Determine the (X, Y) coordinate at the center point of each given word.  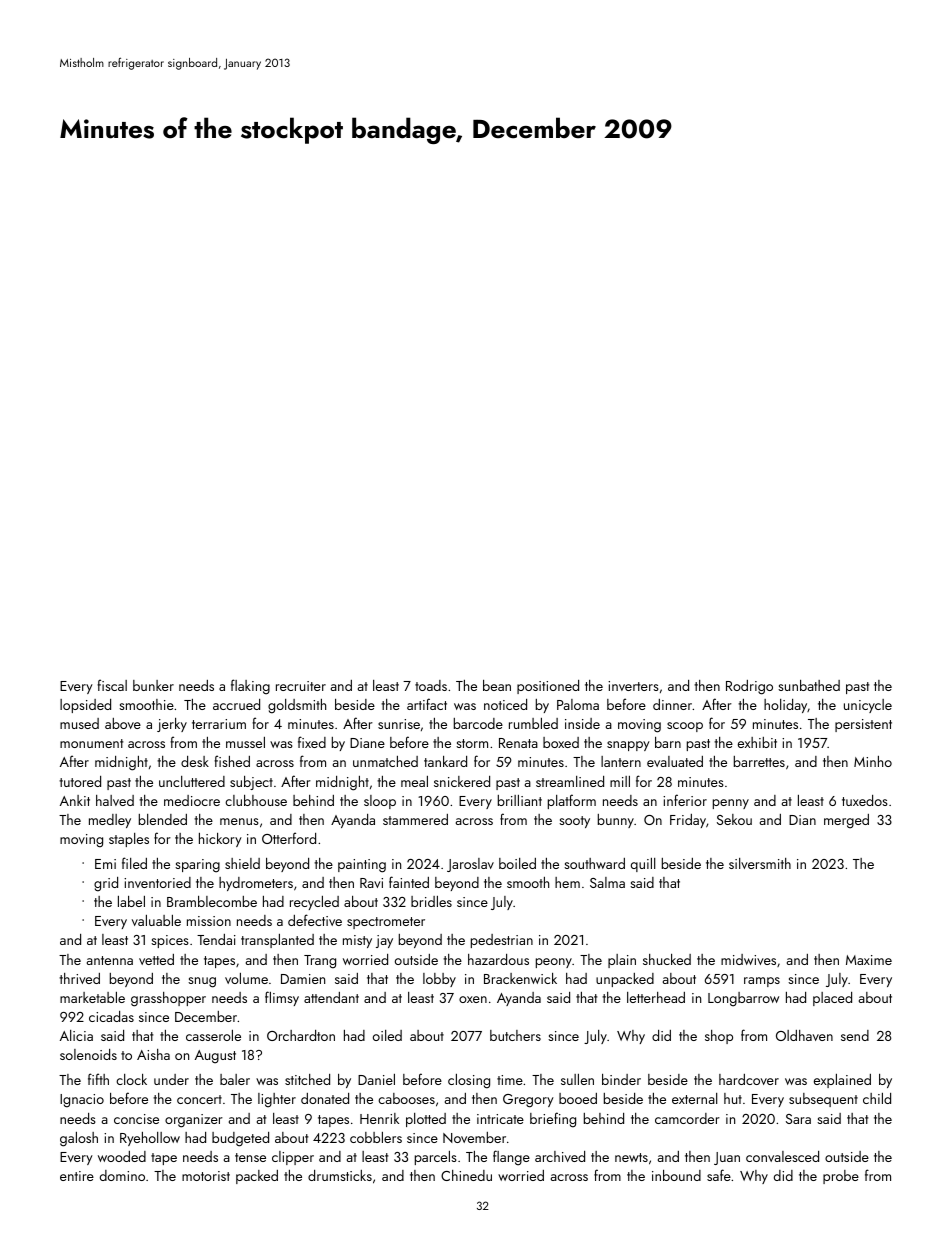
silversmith (760, 863)
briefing (553, 1120)
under (171, 1079)
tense (250, 1157)
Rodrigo (749, 687)
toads (431, 685)
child (877, 1098)
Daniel (376, 1079)
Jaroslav (470, 865)
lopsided (85, 706)
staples (129, 840)
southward (594, 863)
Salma (607, 882)
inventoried (157, 882)
